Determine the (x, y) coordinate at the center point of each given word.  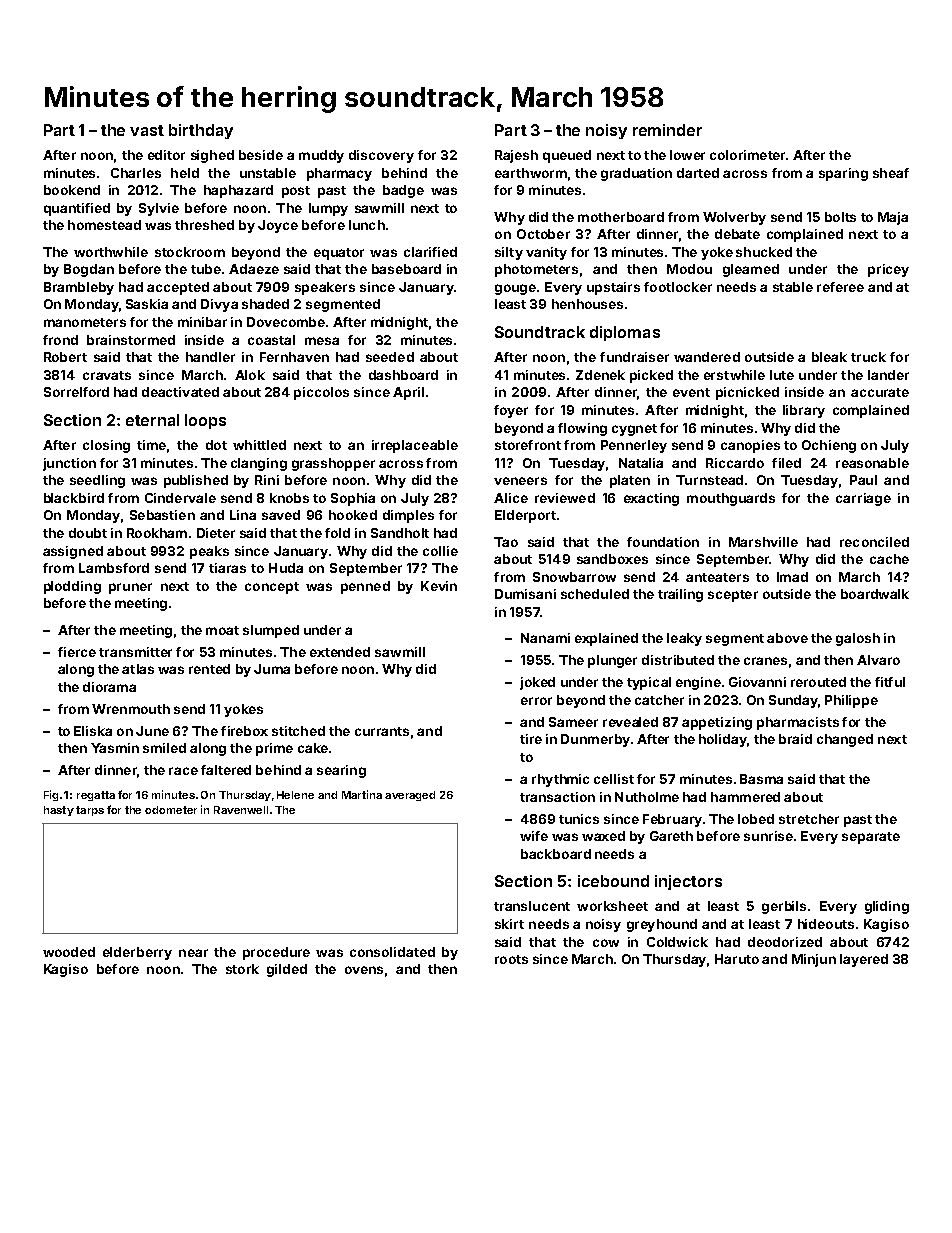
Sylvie (159, 209)
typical (649, 683)
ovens (364, 970)
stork (242, 969)
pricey (888, 270)
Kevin (439, 586)
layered (864, 960)
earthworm (531, 173)
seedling (97, 481)
